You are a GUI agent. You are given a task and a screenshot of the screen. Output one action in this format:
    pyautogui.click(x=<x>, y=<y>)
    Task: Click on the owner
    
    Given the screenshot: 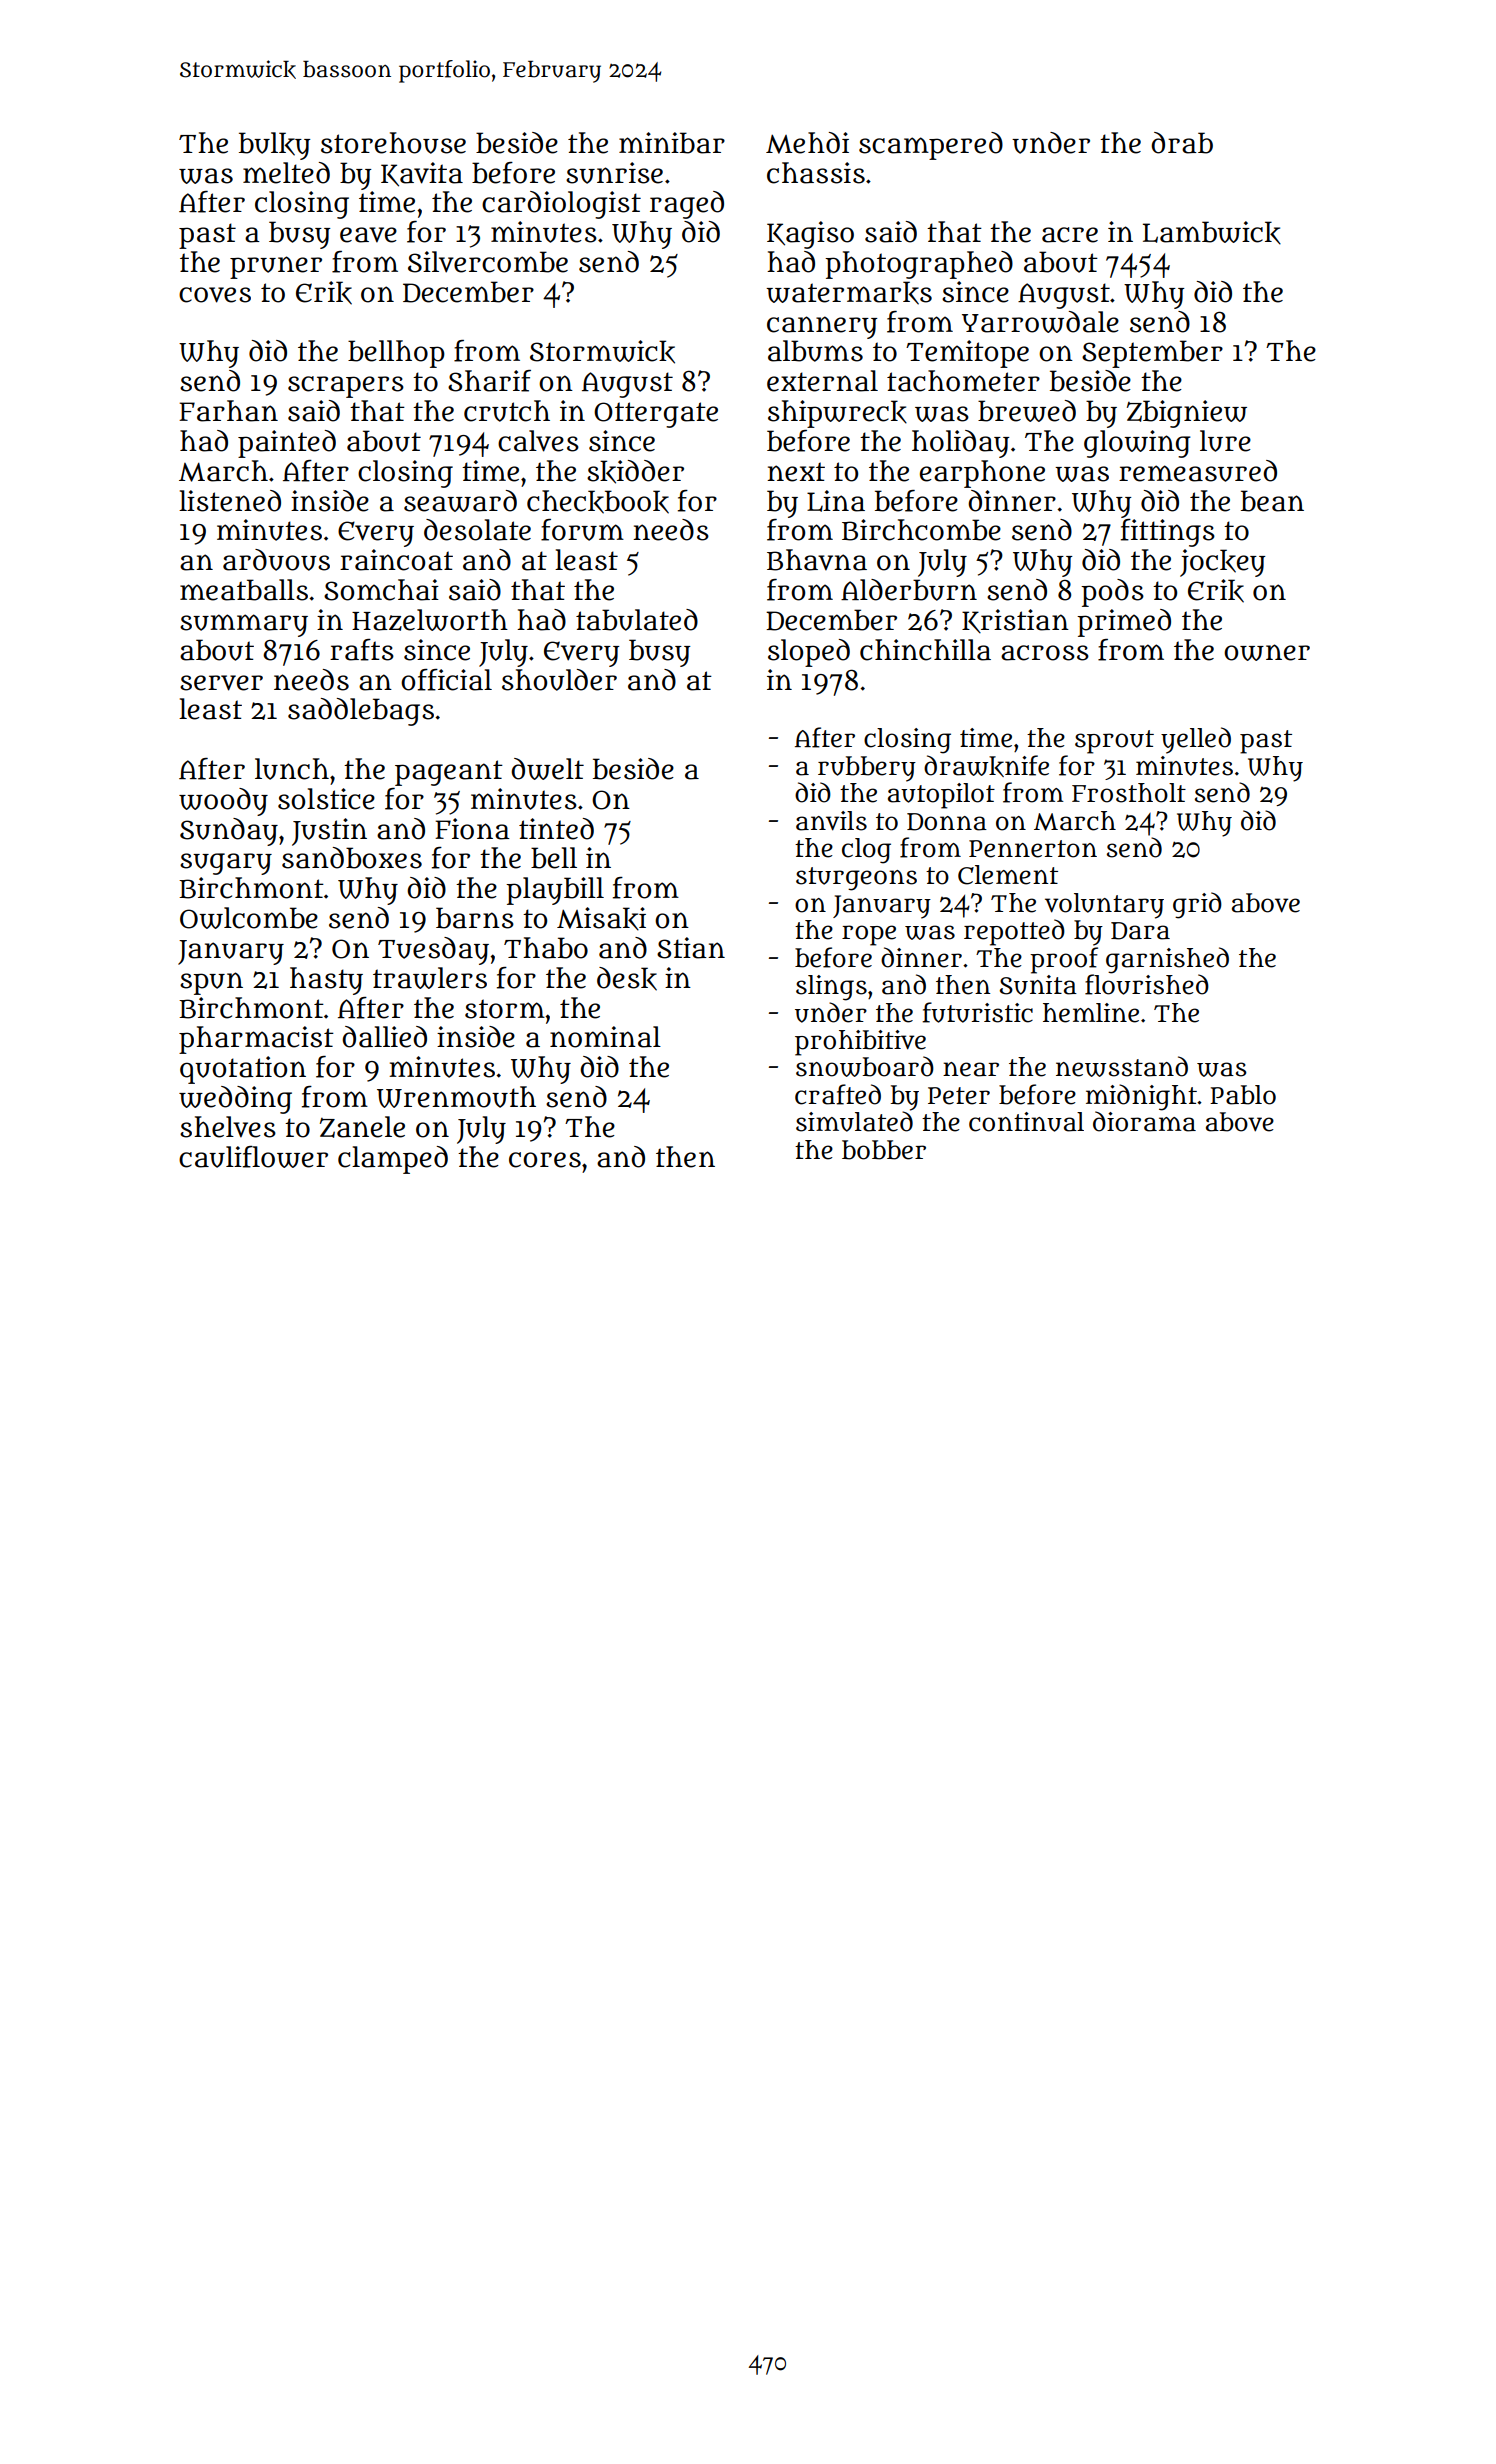 What is the action you would take?
    pyautogui.click(x=1267, y=652)
